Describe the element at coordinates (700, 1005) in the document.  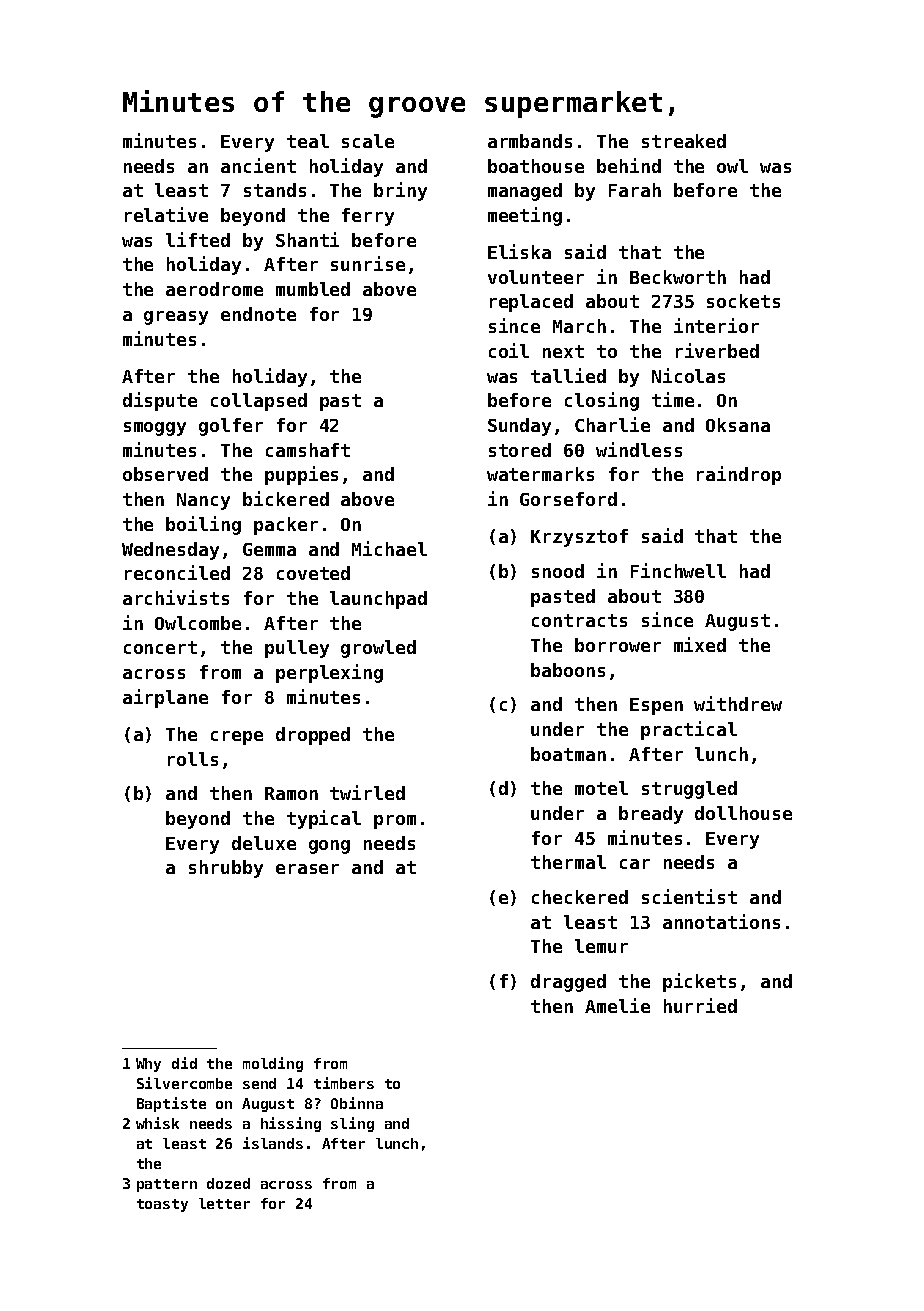
I see `hurried` at that location.
